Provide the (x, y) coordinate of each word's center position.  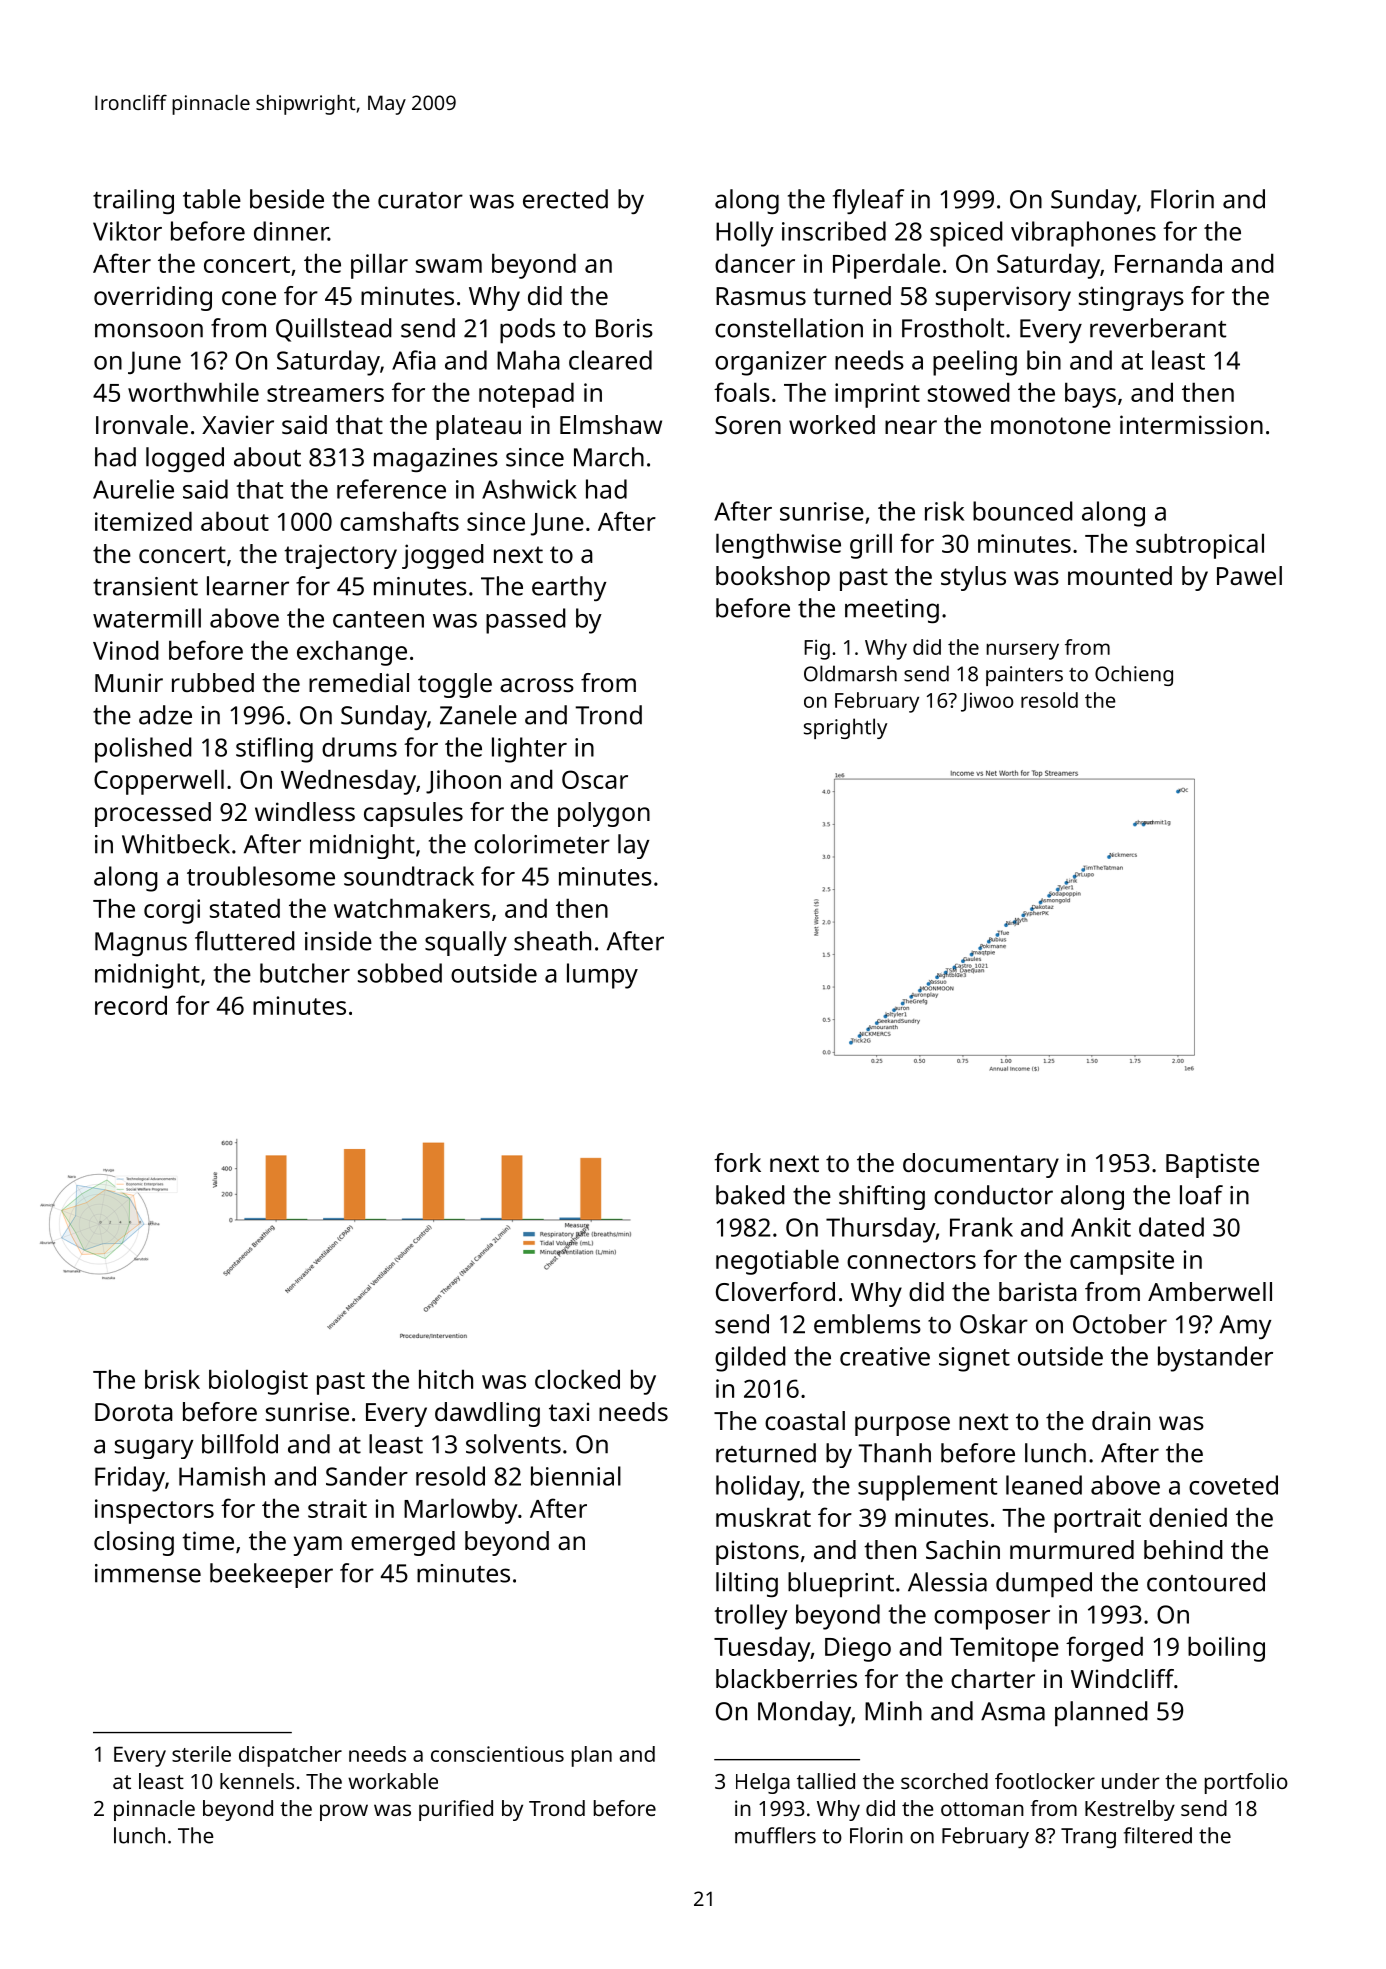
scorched (944, 1781)
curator (420, 200)
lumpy (602, 976)
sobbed (400, 973)
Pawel (1249, 575)
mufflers (775, 1835)
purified (456, 1810)
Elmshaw (611, 424)
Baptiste (1212, 1165)
